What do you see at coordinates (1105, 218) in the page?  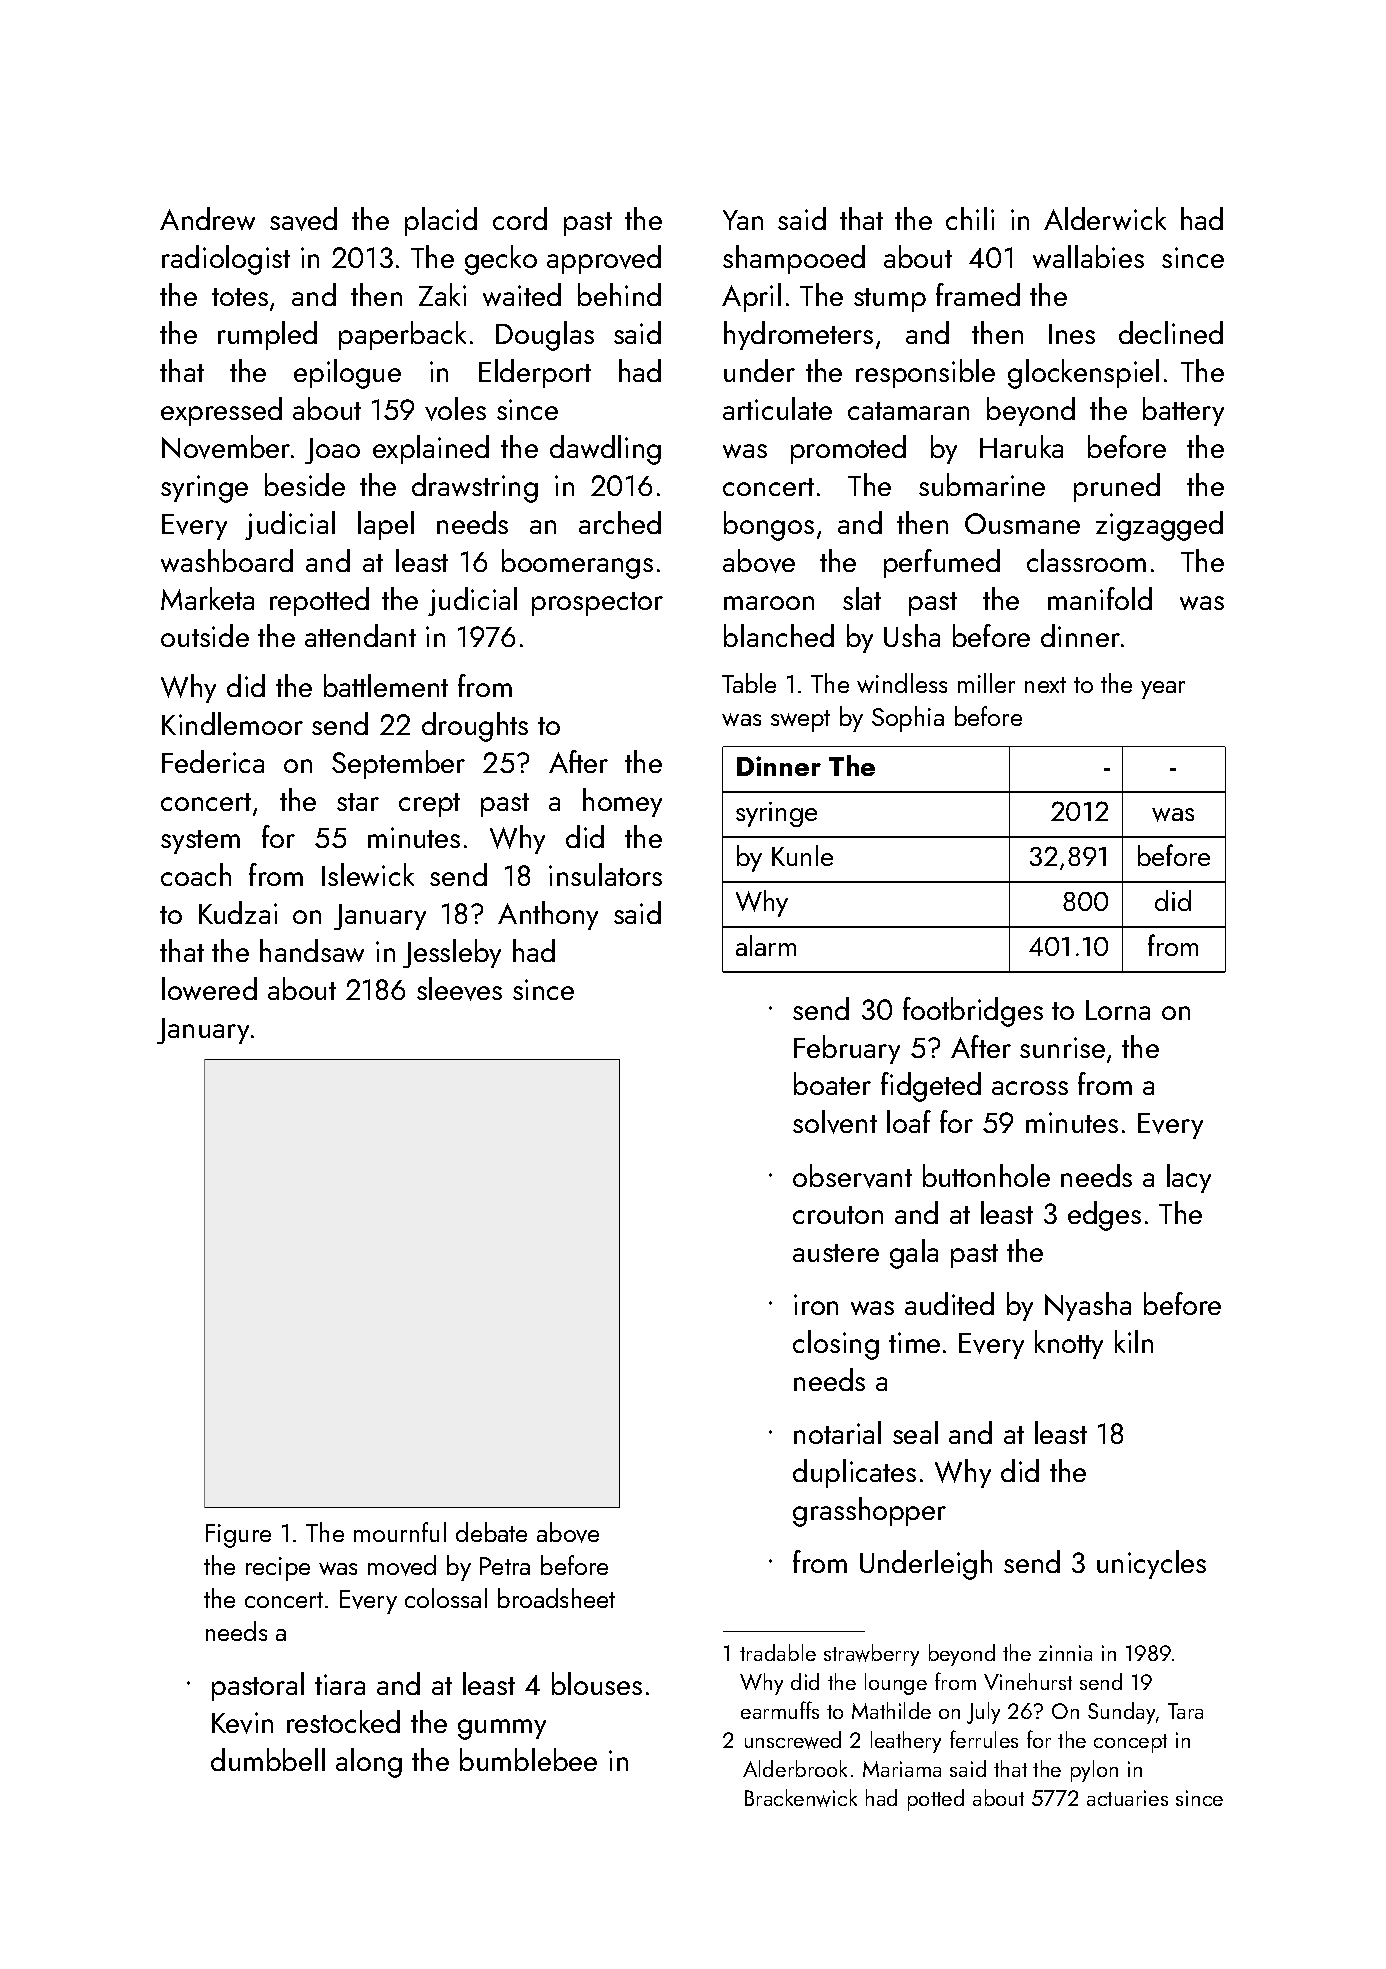 I see `Alderwick` at bounding box center [1105, 218].
